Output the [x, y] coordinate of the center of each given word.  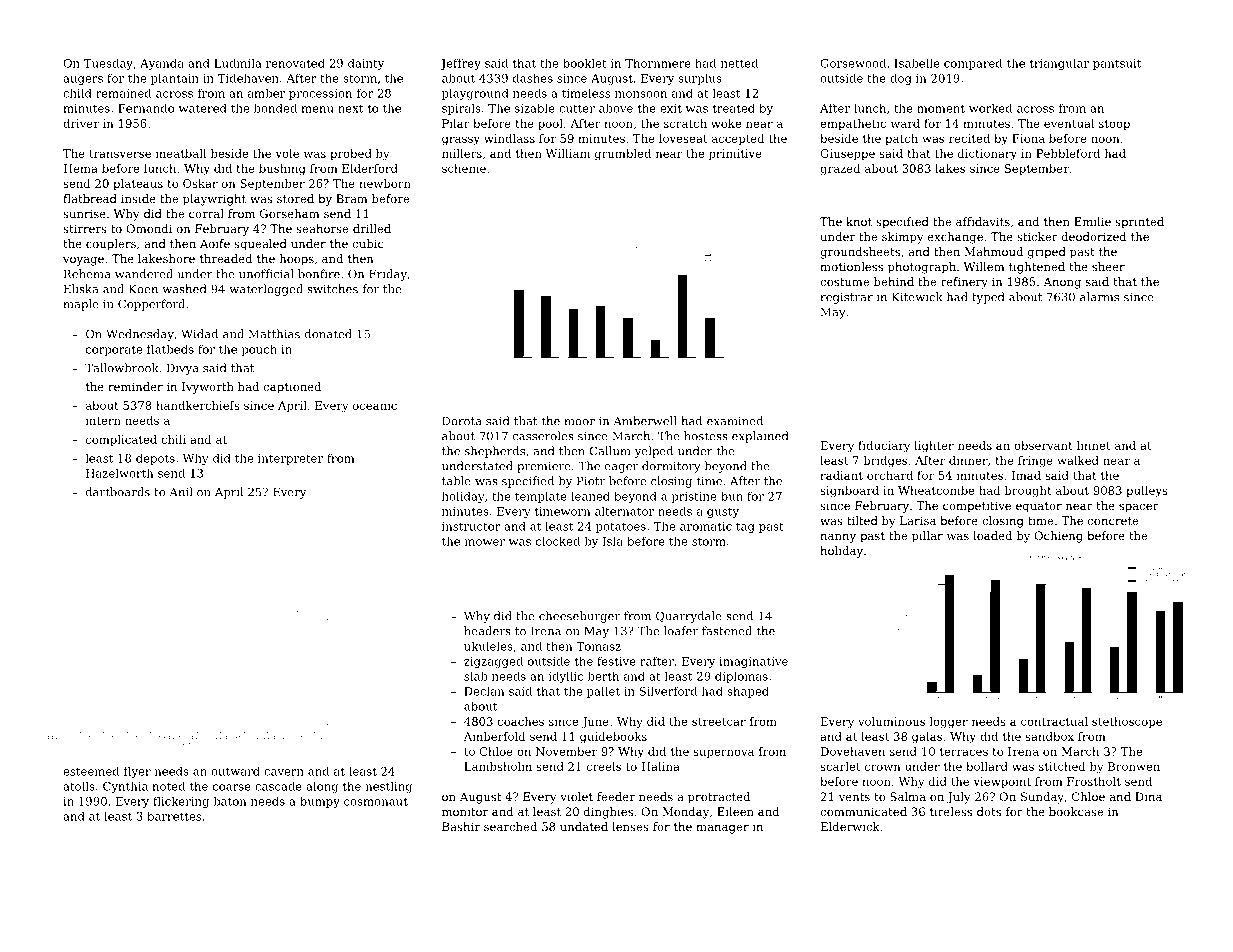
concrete [1113, 521]
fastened [727, 631]
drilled [372, 228]
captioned [292, 388]
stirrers [85, 228]
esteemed [91, 771]
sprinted [1139, 223]
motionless [851, 266]
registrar [846, 298]
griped [1047, 253]
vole [287, 153]
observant [1043, 445]
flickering [181, 802]
